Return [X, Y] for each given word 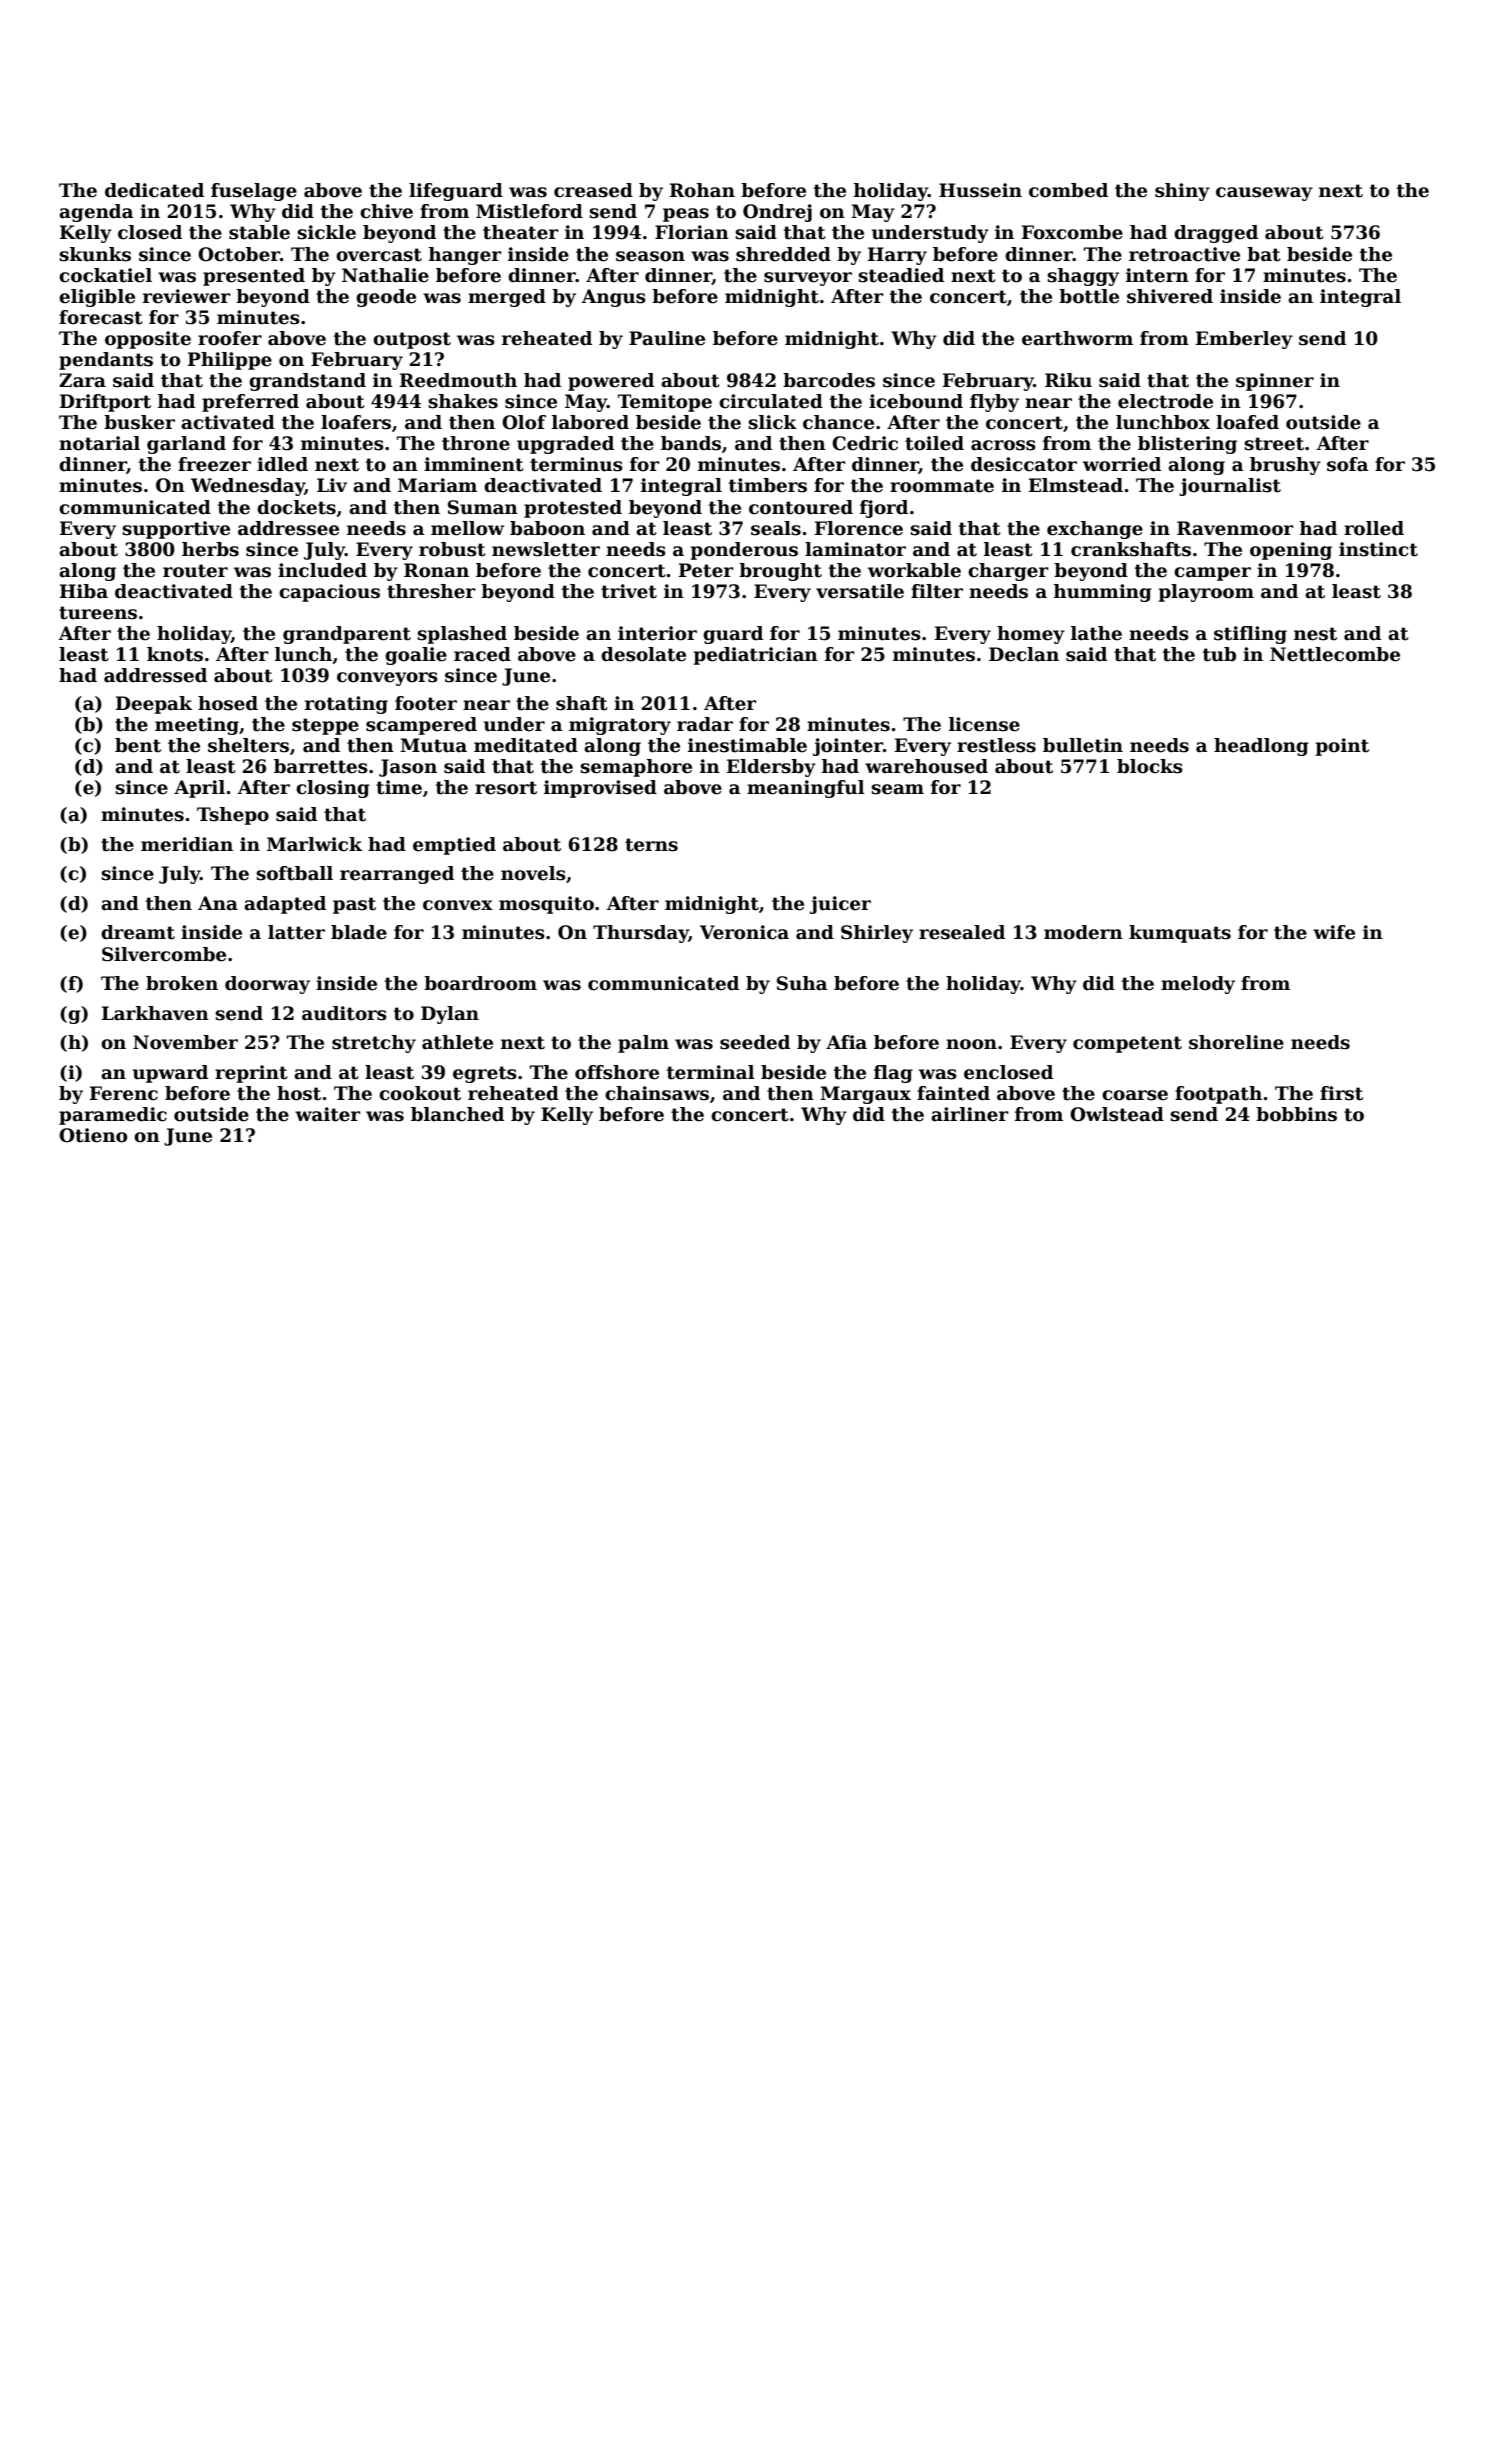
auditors [344, 1013]
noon [971, 1044]
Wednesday [248, 487]
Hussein [980, 190]
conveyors [387, 679]
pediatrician [756, 656]
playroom [1206, 593]
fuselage [254, 192]
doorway [267, 985]
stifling [1250, 635]
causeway [1264, 194]
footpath [1218, 1095]
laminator [855, 549]
